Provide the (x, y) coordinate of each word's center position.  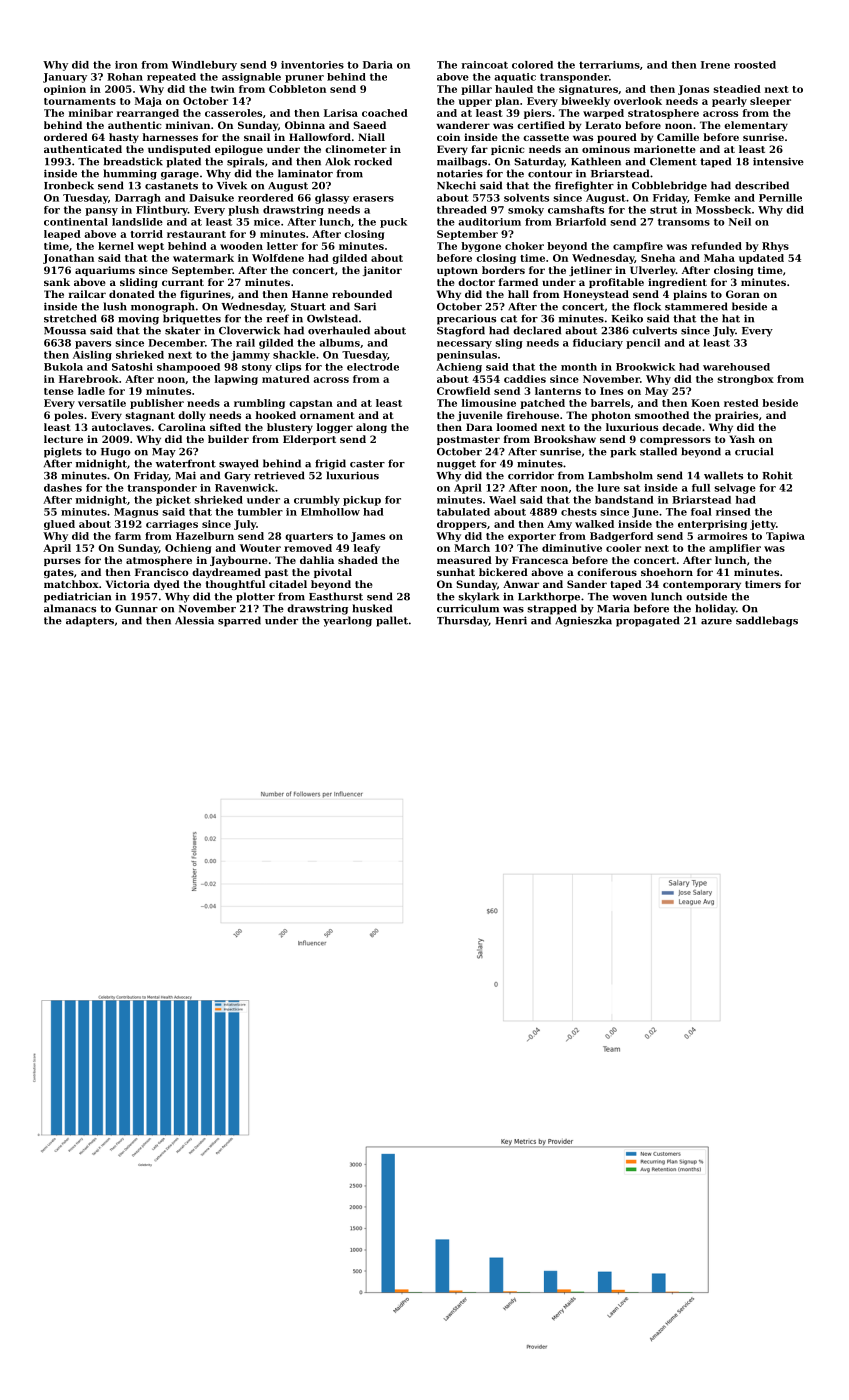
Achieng (459, 368)
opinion (65, 90)
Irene (715, 65)
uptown (457, 271)
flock (647, 306)
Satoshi (132, 367)
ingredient (677, 283)
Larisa (341, 113)
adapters (90, 621)
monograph (163, 307)
